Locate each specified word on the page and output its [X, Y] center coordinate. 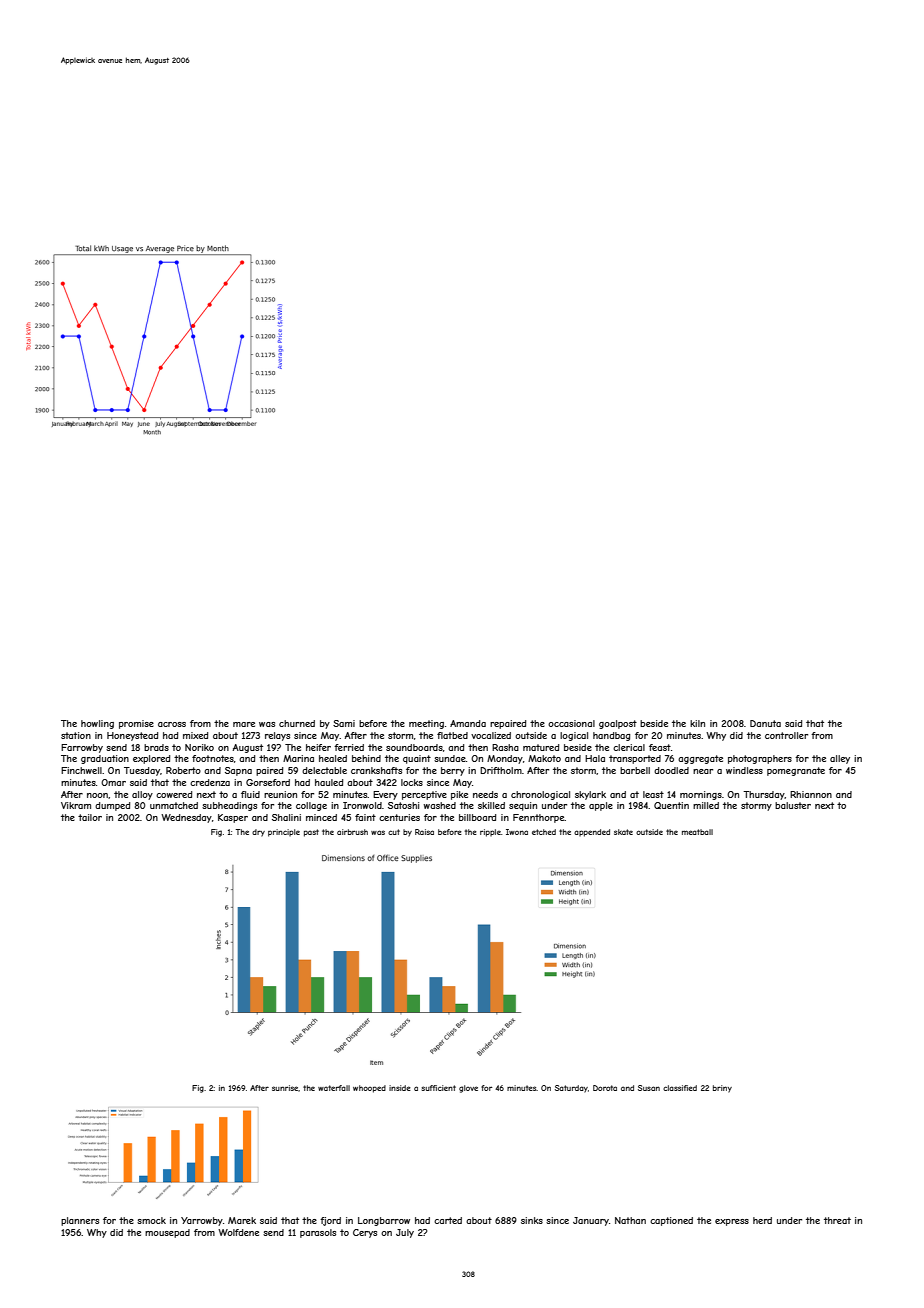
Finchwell [81, 770]
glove [468, 1089]
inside [400, 1088]
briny [722, 1089]
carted [448, 1220]
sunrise [285, 1088]
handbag [611, 736]
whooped [369, 1089]
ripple [490, 833]
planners [80, 1221]
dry [258, 833]
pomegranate [796, 771]
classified [680, 1088]
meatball [697, 832]
